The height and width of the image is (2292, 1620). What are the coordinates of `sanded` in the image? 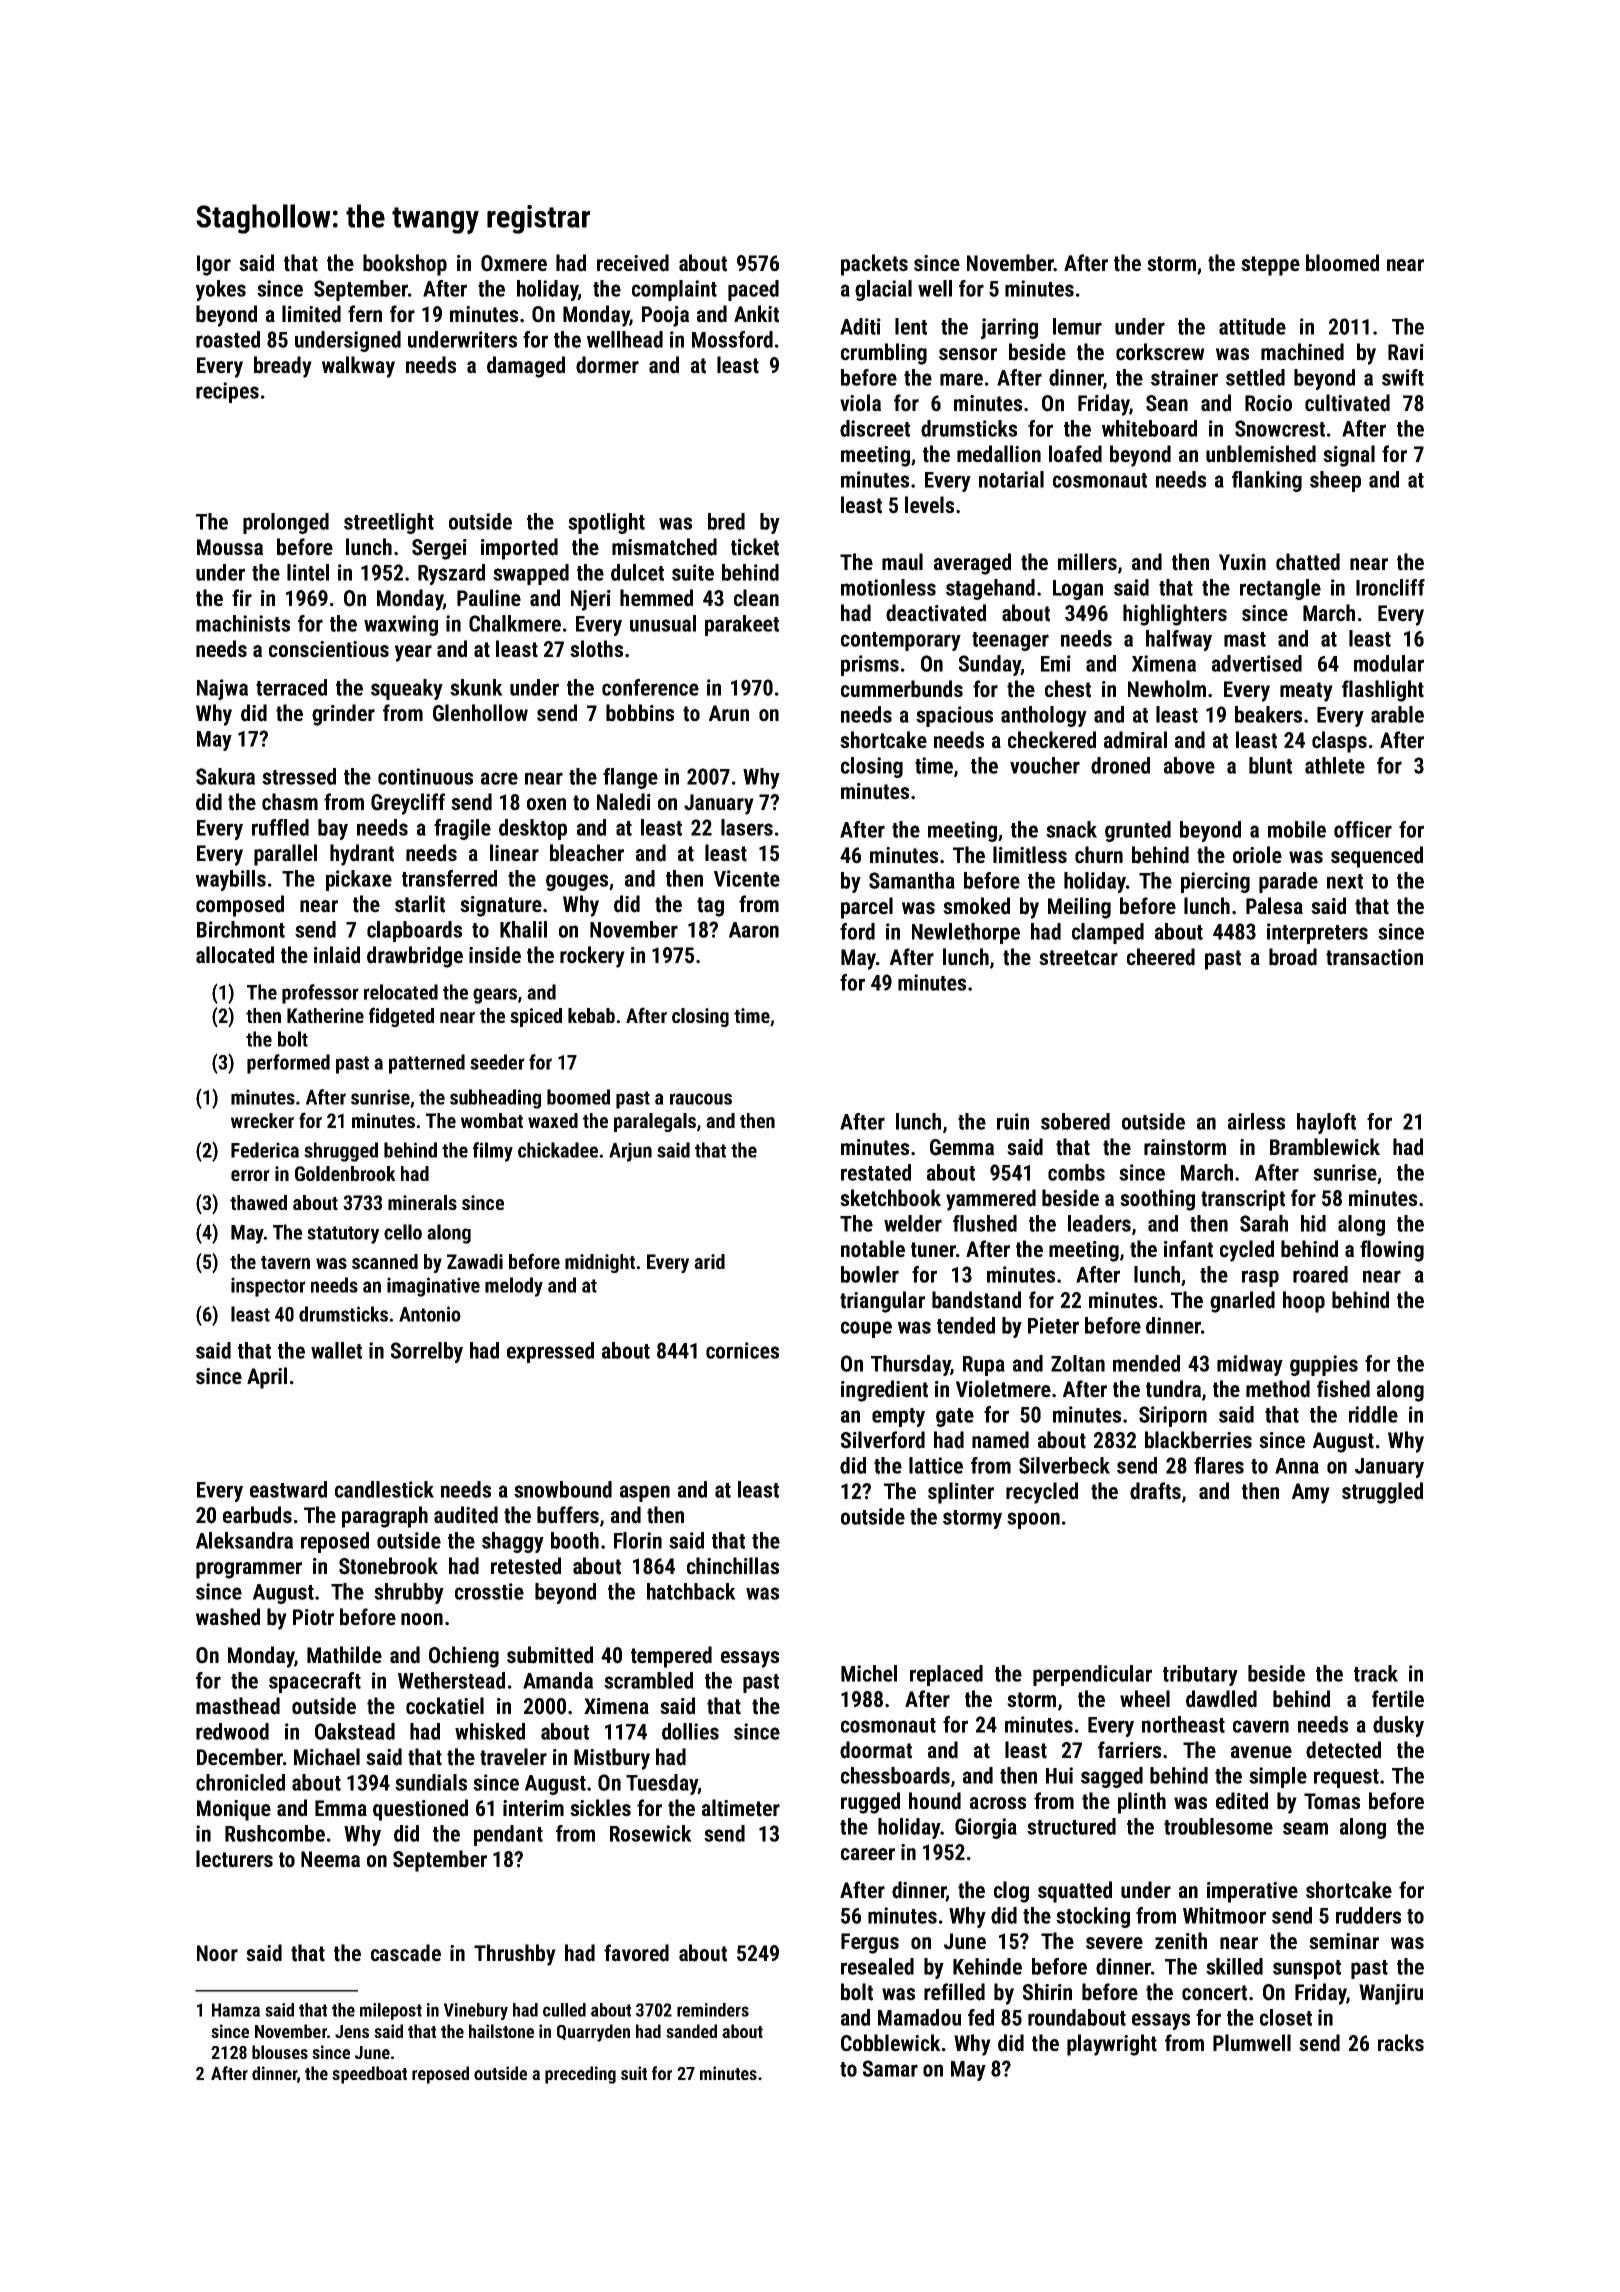 It's located at (691, 2031).
